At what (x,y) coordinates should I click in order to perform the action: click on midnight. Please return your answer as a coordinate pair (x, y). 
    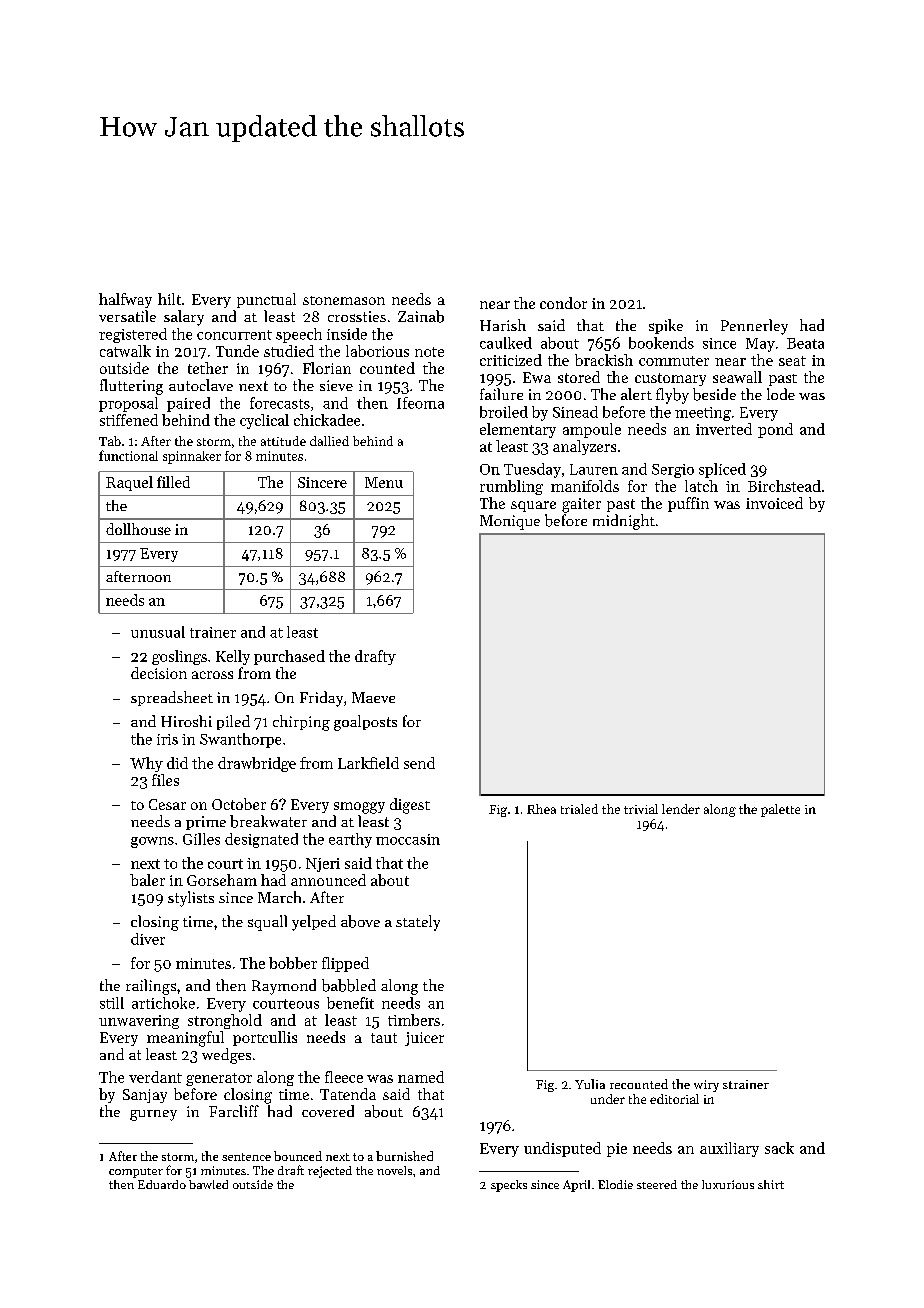
    Looking at the image, I should click on (624, 522).
